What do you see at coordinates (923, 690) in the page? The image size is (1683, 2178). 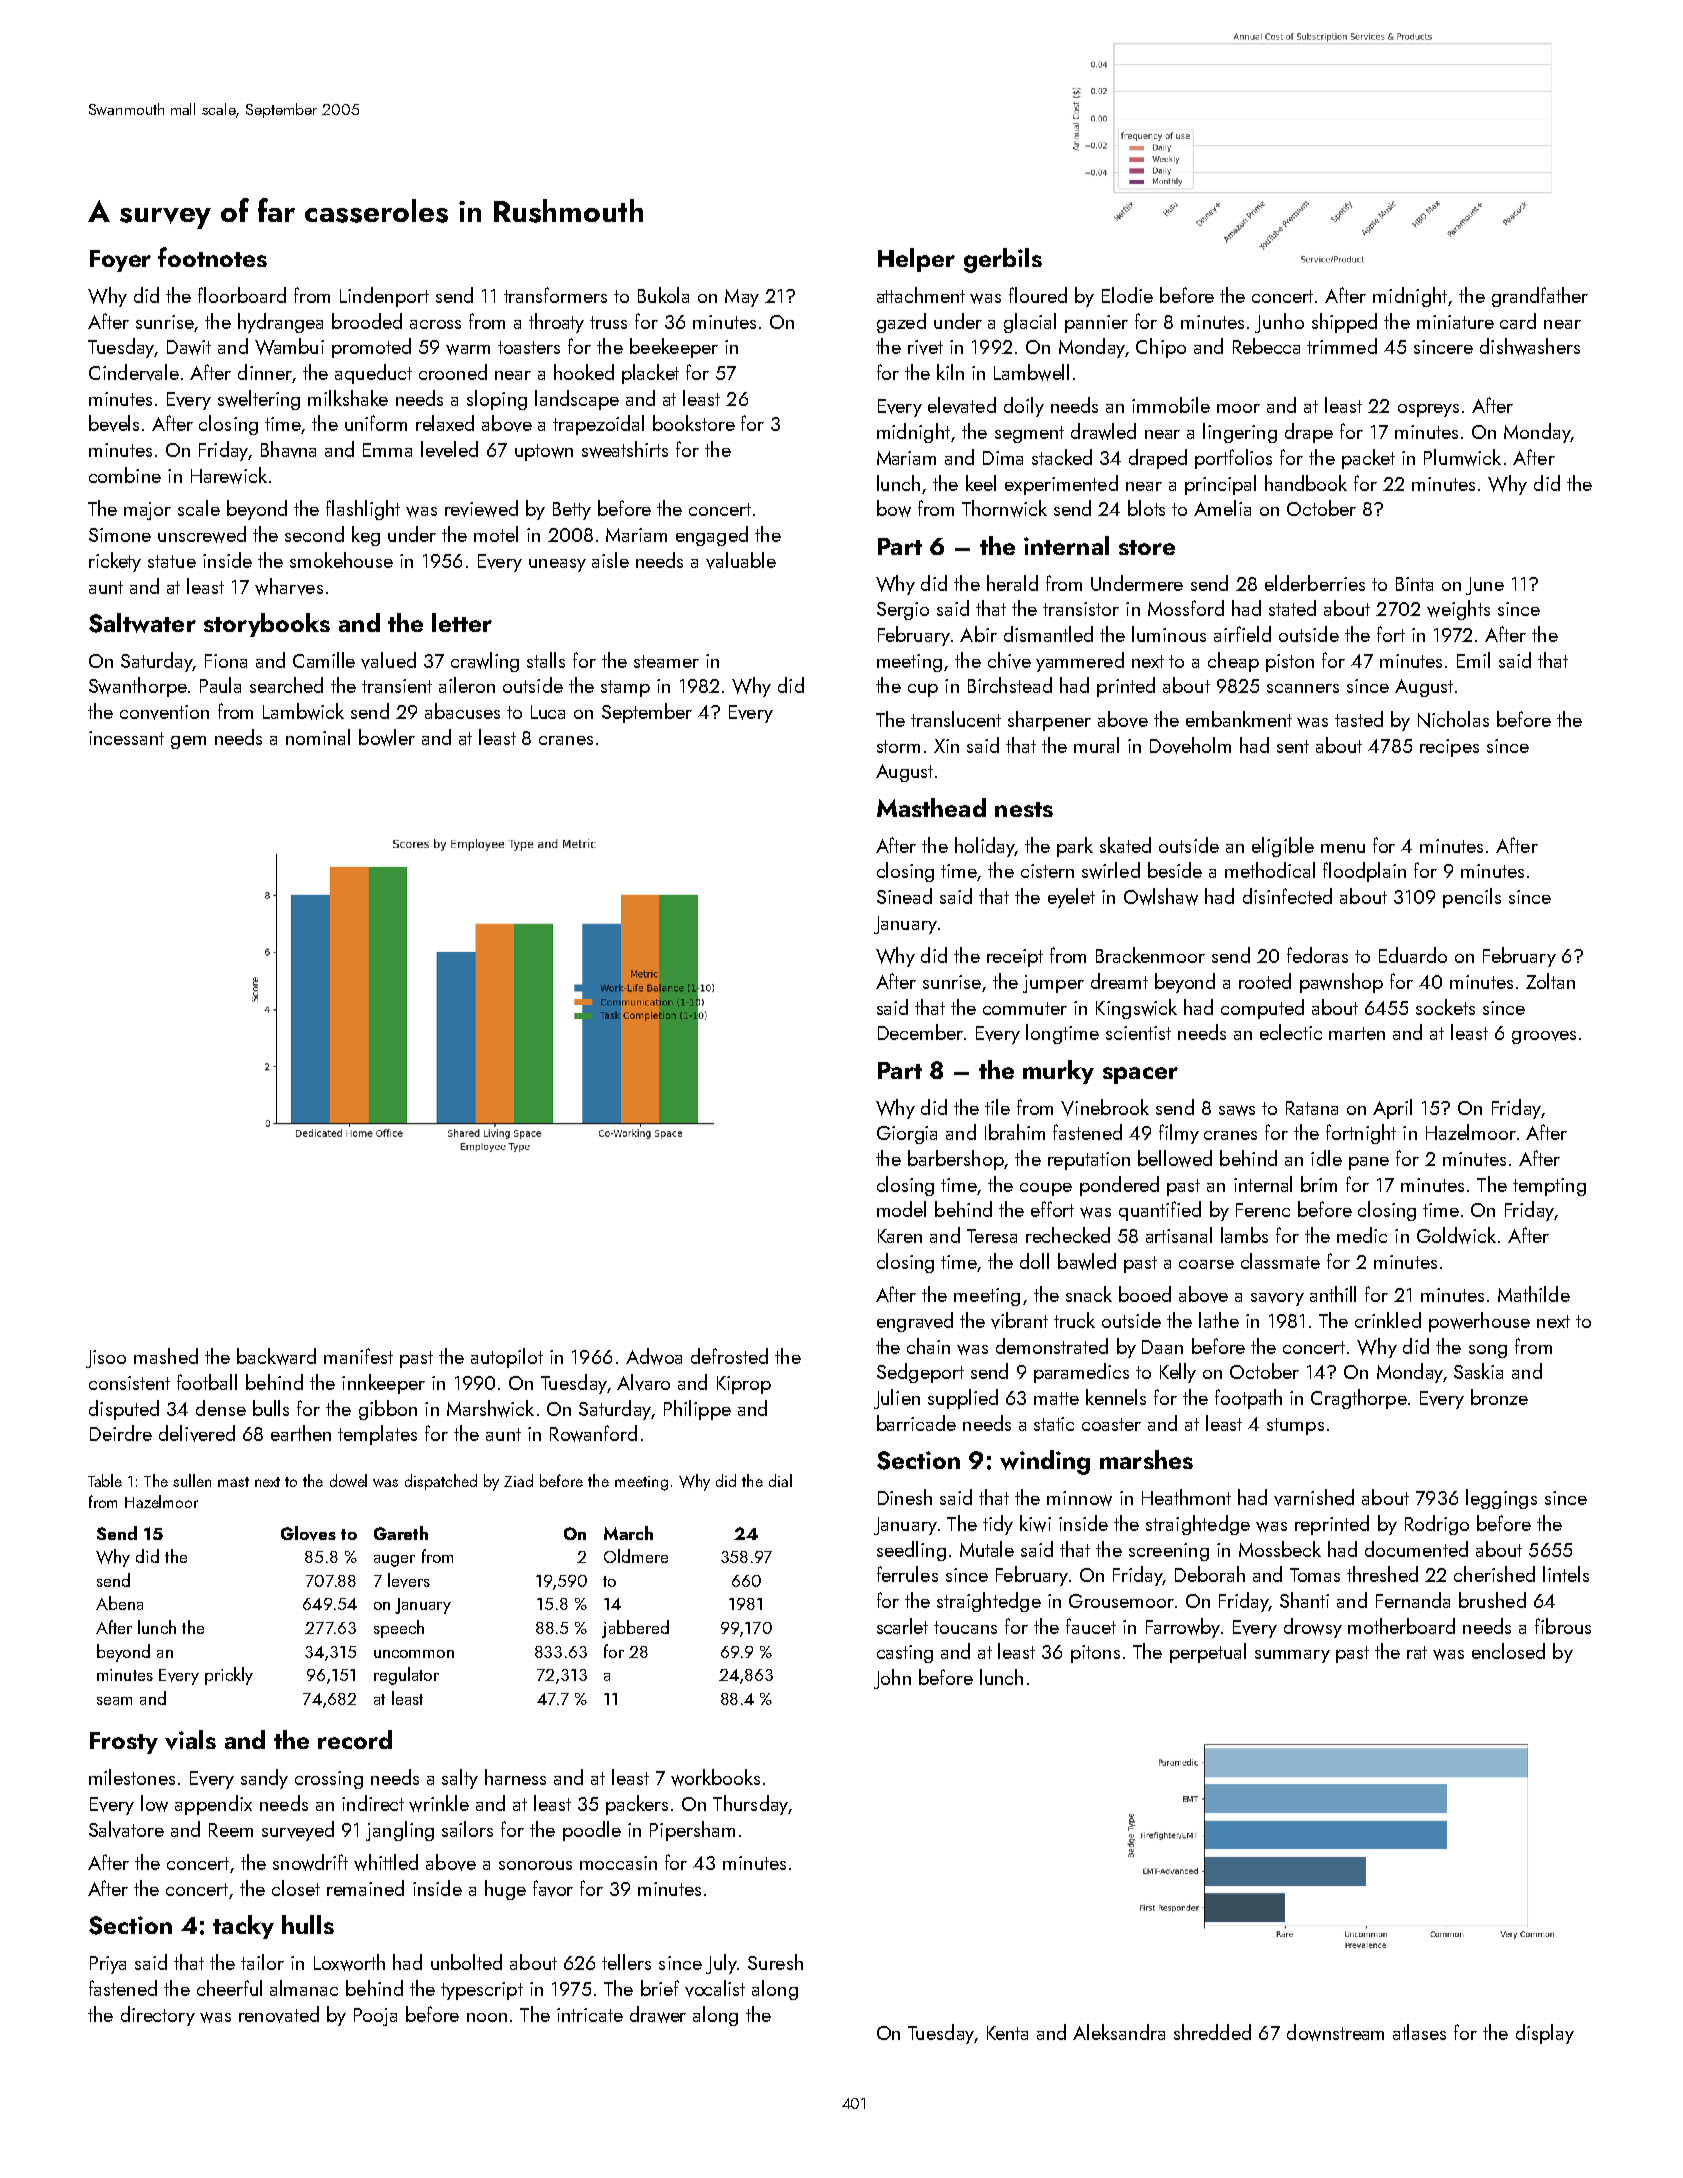 I see `cup` at bounding box center [923, 690].
